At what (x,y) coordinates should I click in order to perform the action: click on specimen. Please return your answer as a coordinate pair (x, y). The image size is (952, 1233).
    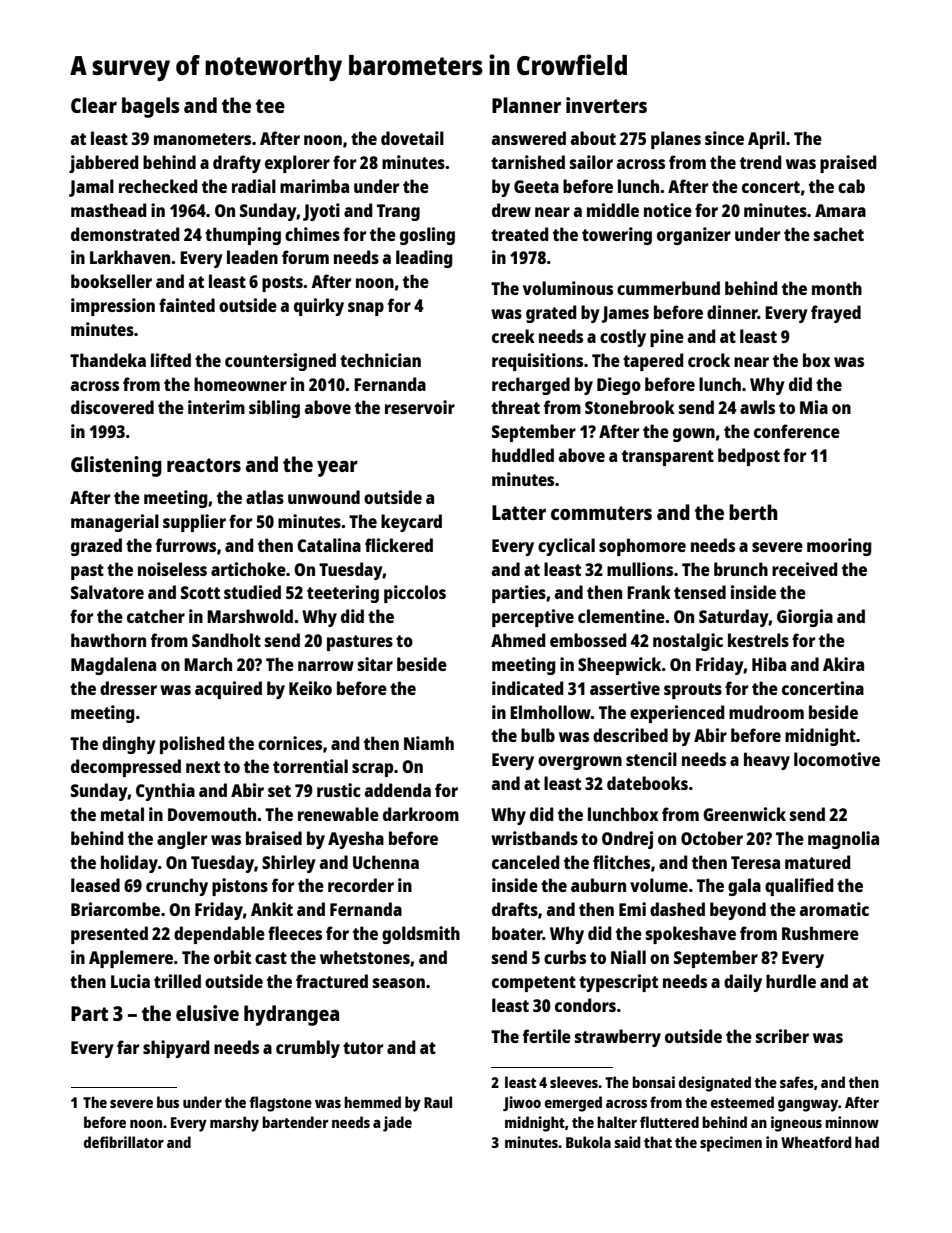
    Looking at the image, I should click on (731, 1144).
